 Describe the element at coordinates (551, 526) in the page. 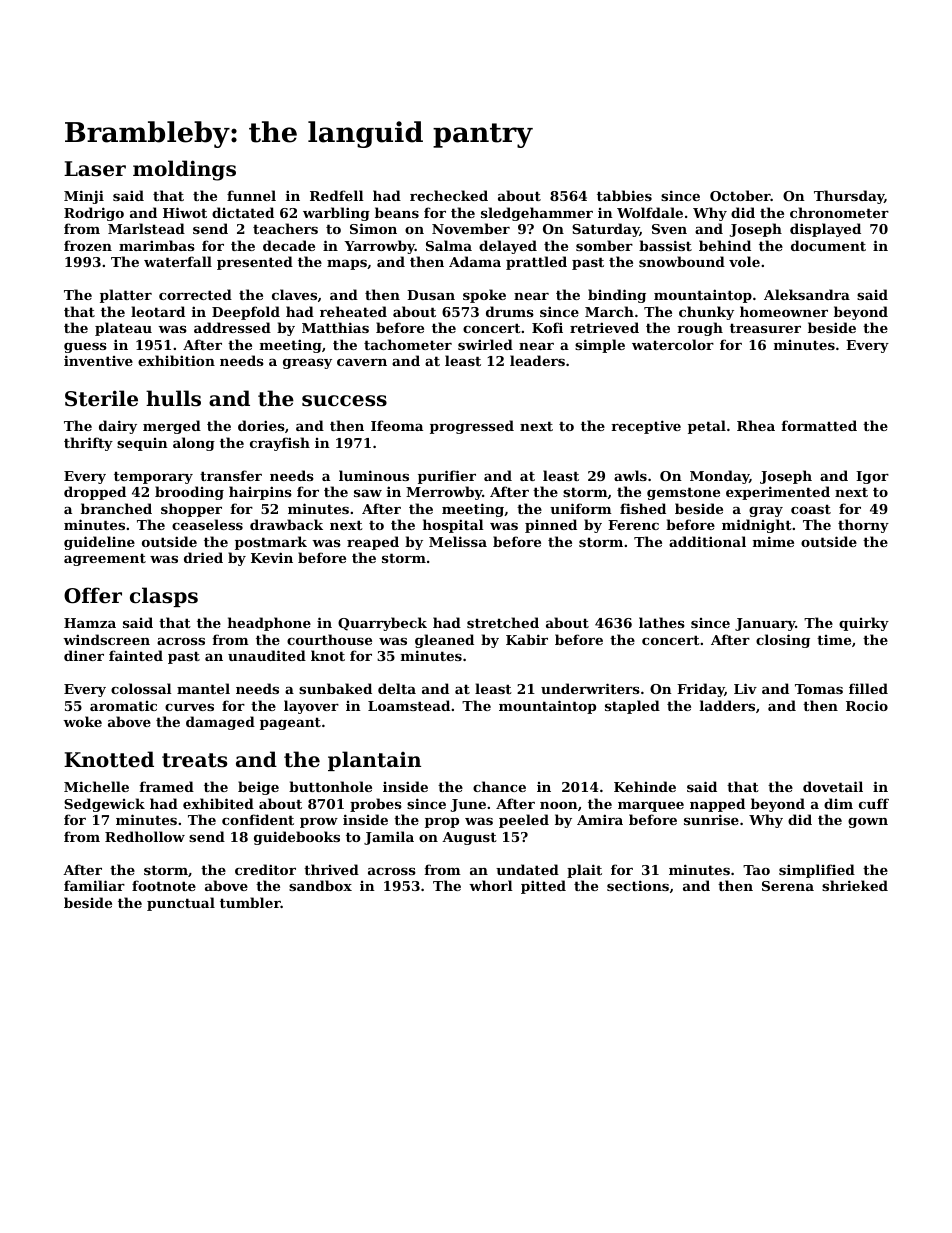

I see `pinned` at that location.
